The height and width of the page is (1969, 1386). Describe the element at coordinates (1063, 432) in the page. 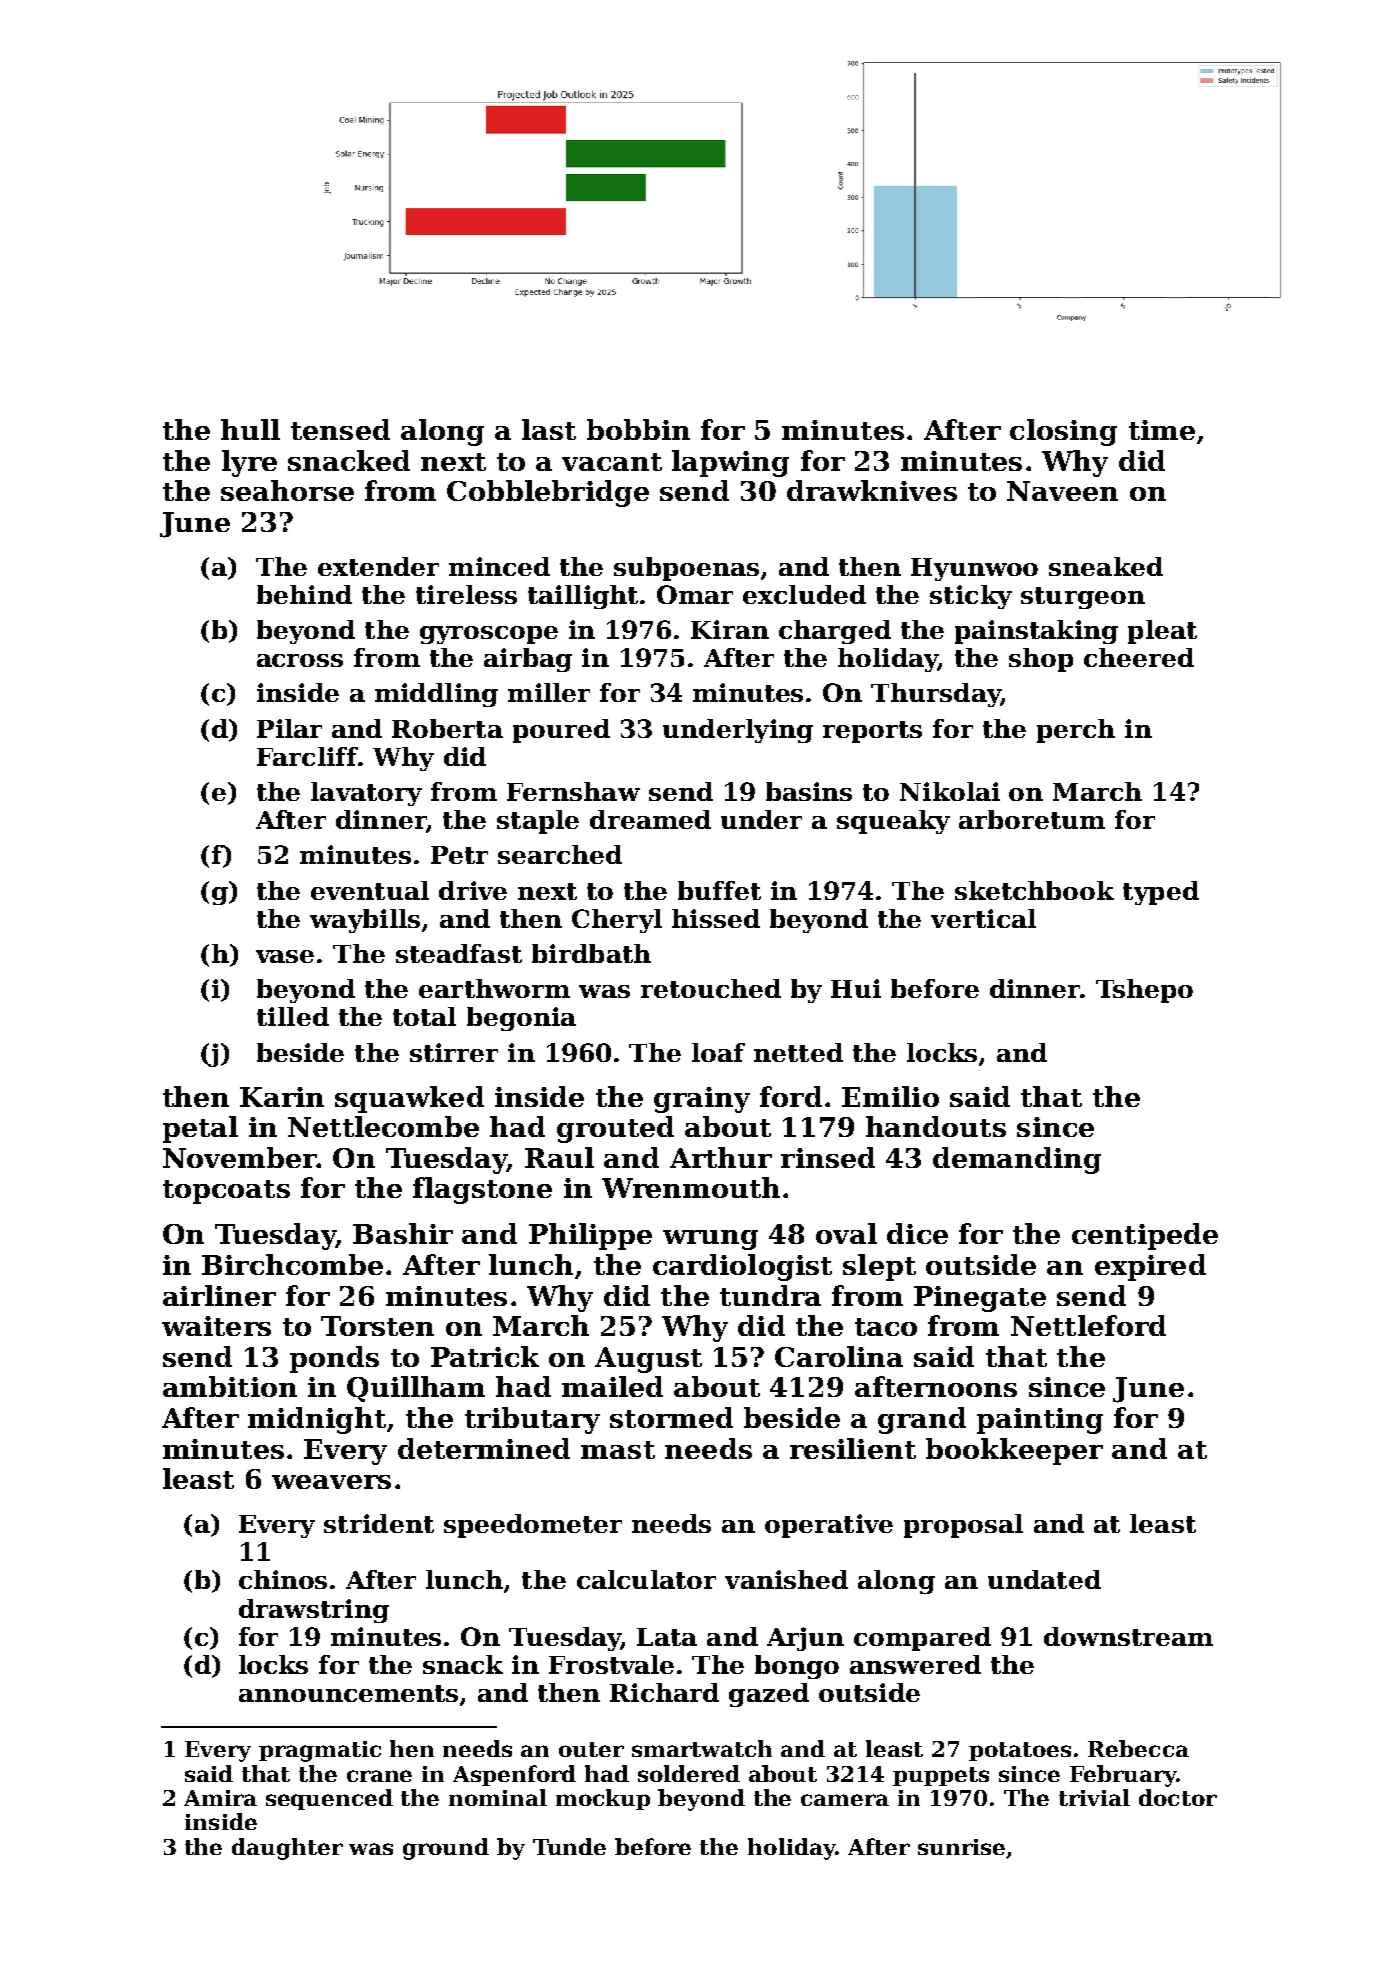

I see `closing` at that location.
